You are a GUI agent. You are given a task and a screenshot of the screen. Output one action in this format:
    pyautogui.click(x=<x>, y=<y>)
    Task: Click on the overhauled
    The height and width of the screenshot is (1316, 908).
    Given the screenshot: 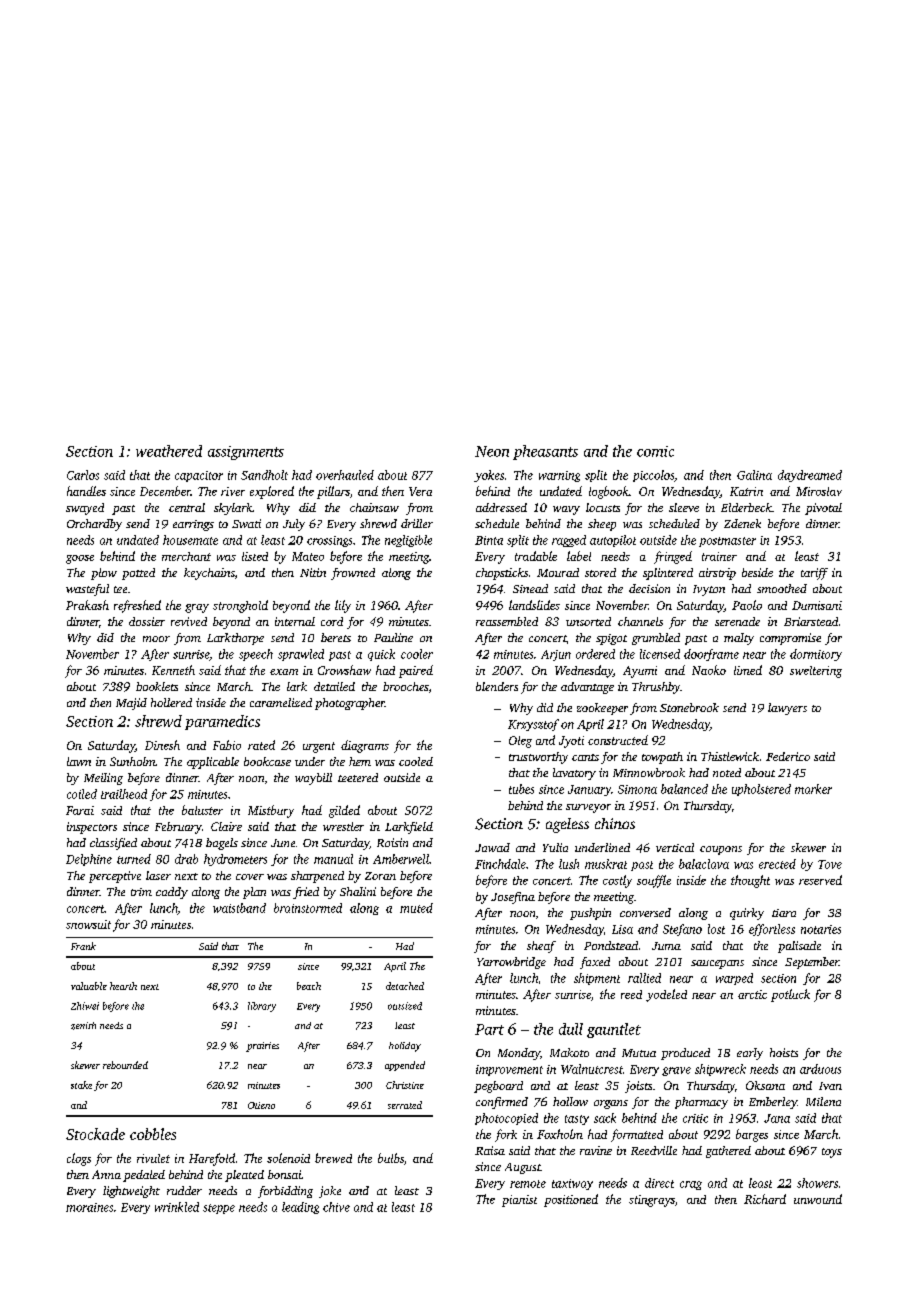 What is the action you would take?
    pyautogui.click(x=345, y=475)
